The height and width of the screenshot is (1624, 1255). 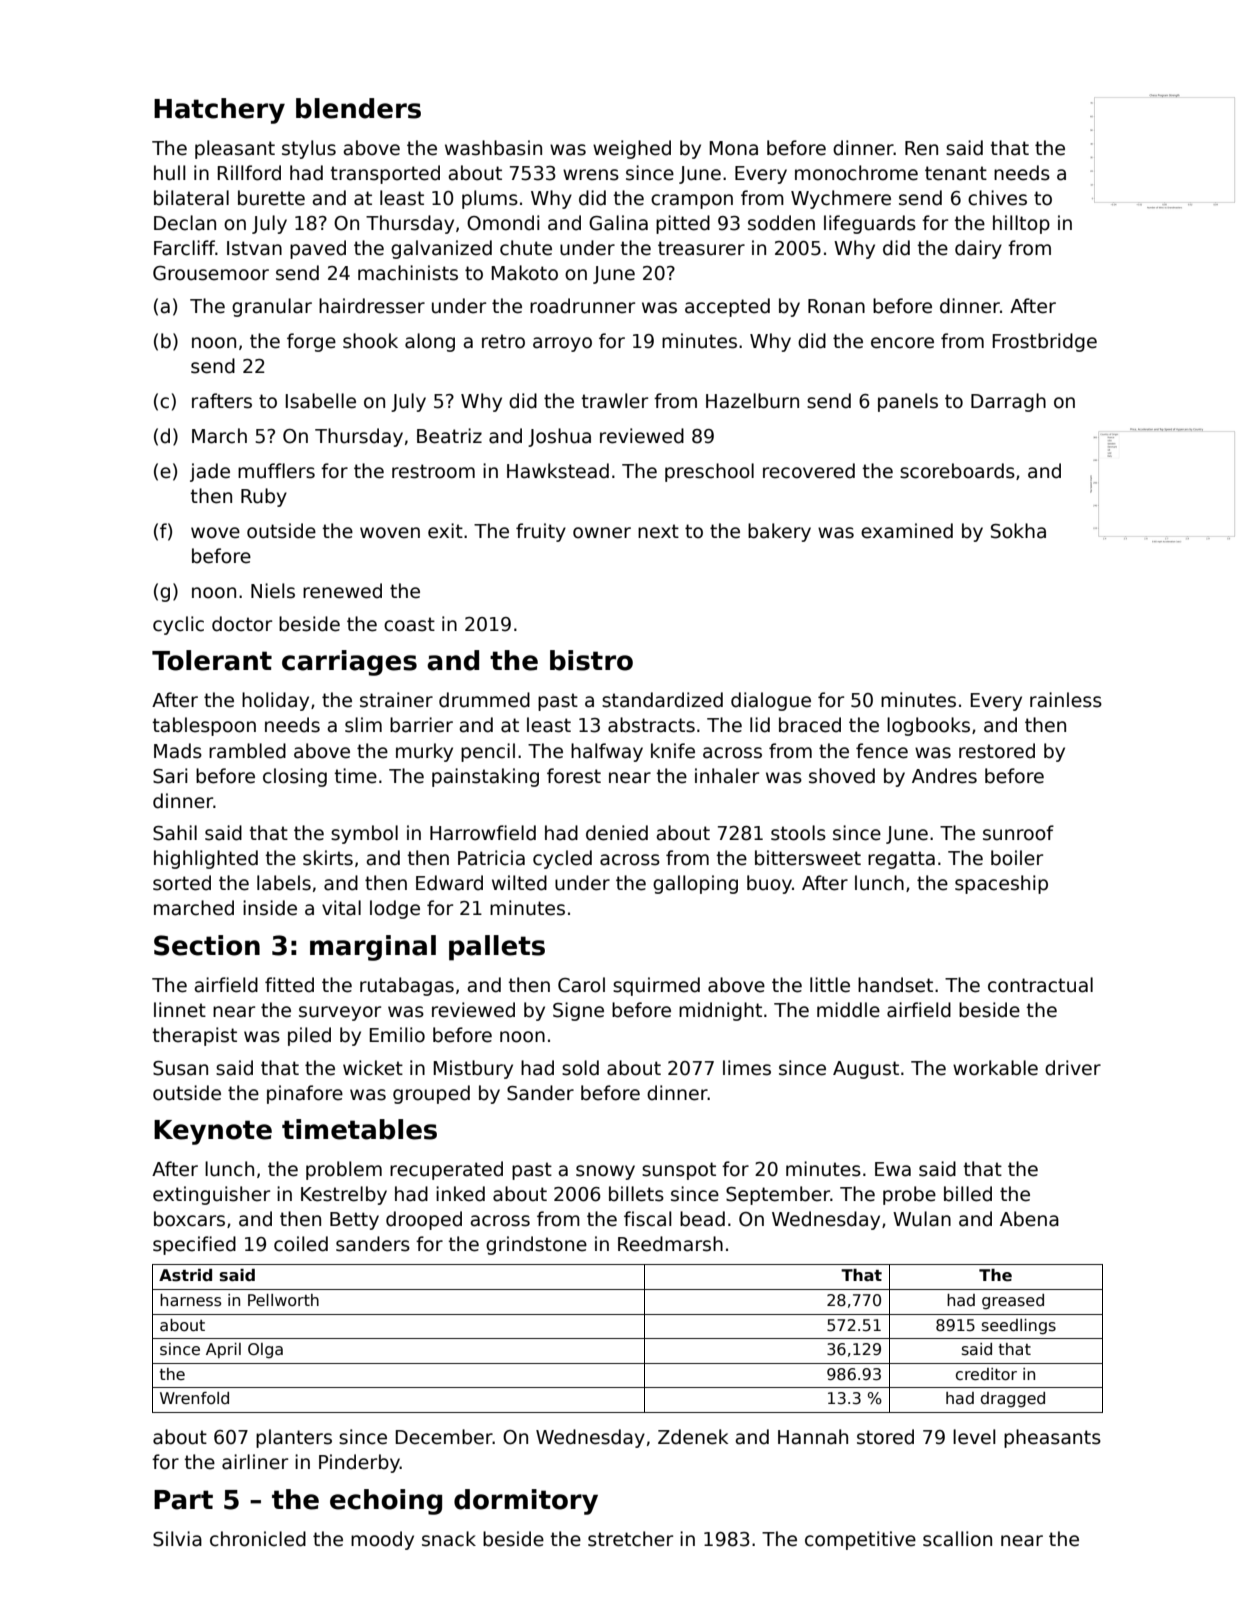 I want to click on Hatchery, so click(x=219, y=111).
